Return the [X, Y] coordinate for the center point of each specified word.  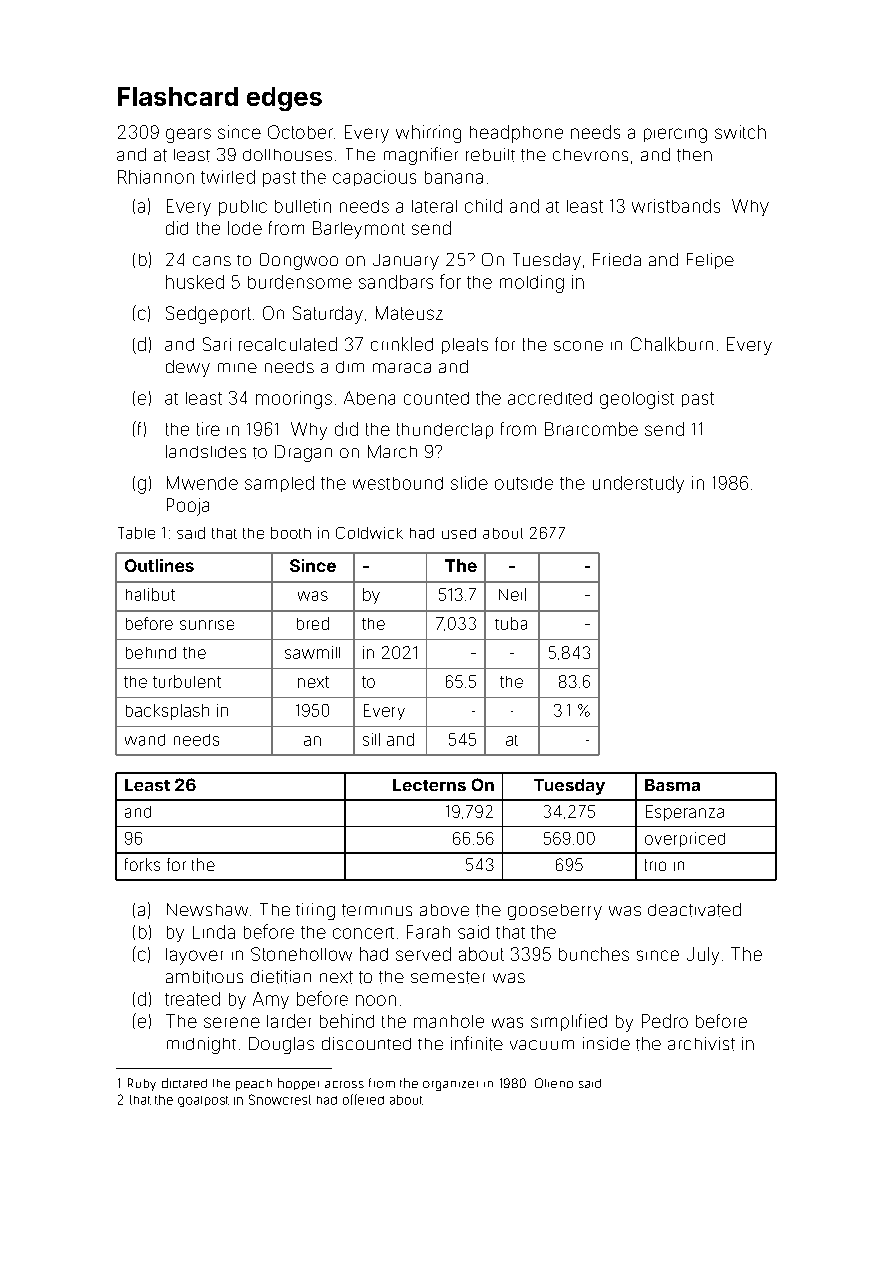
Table [136, 533]
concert [363, 933]
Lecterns [429, 785]
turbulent [187, 681]
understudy [638, 484]
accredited [550, 398]
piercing [675, 135]
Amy [271, 1000]
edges [284, 99]
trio [655, 865]
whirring [428, 134]
